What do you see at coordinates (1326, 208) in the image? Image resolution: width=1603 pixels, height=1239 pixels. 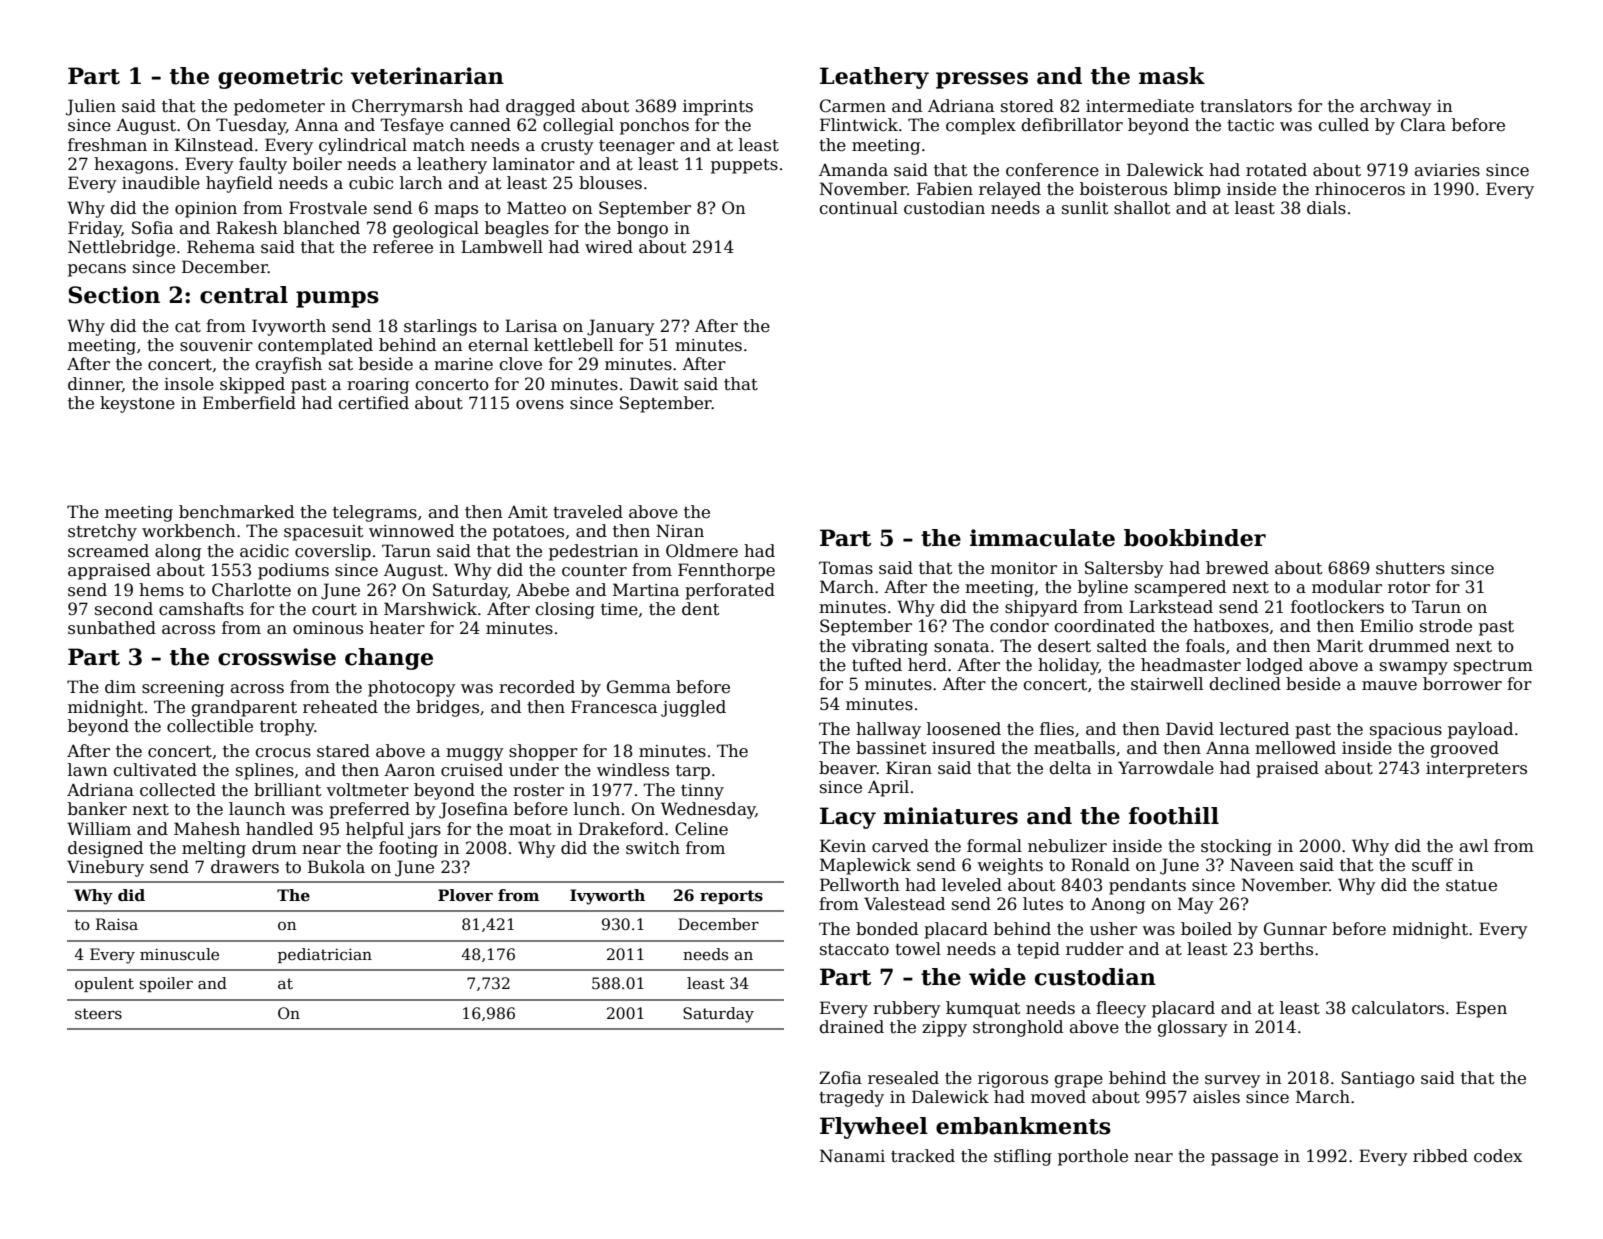 I see `dials` at bounding box center [1326, 208].
